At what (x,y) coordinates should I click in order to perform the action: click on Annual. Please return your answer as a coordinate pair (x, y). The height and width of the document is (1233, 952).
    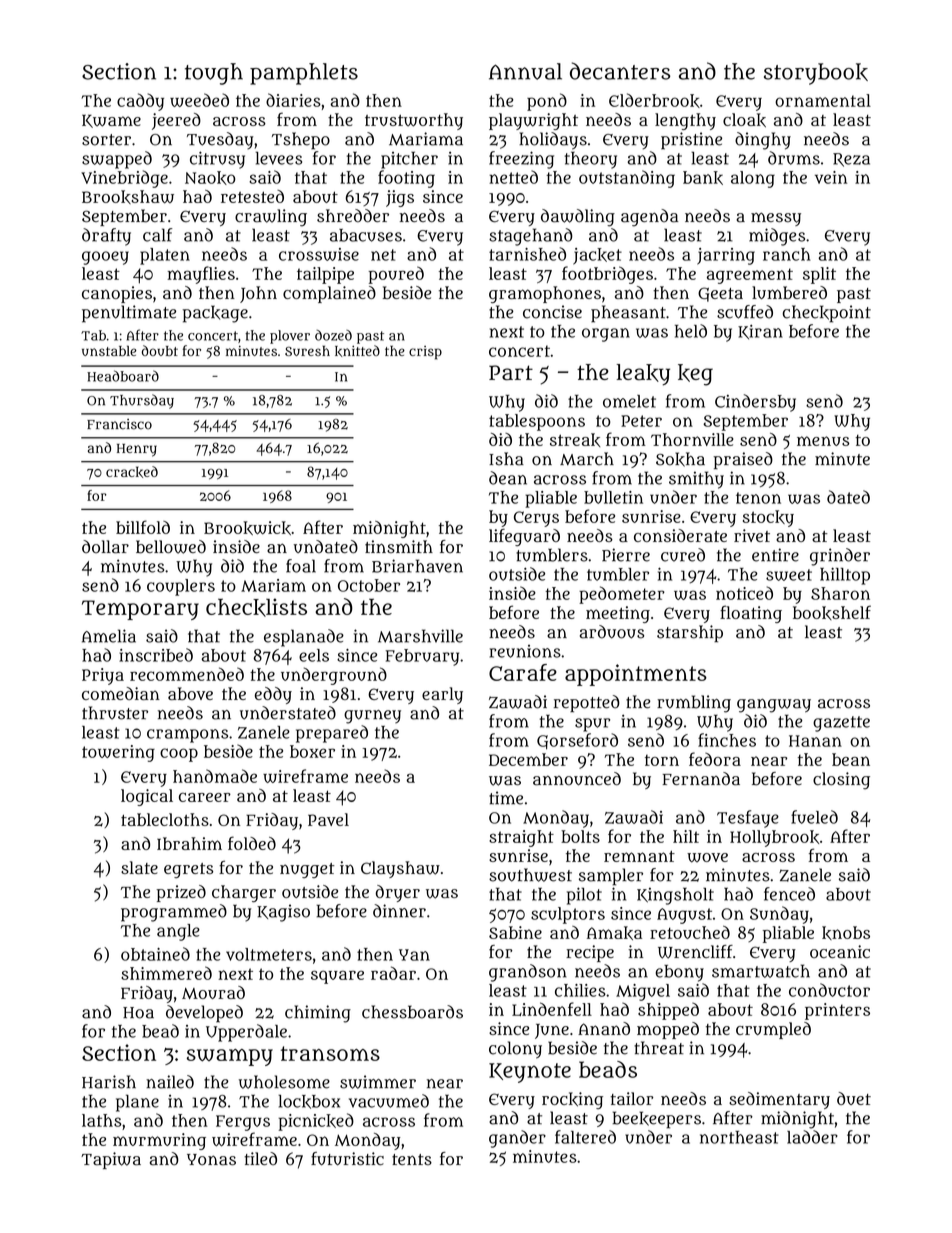
    Looking at the image, I should click on (525, 71).
